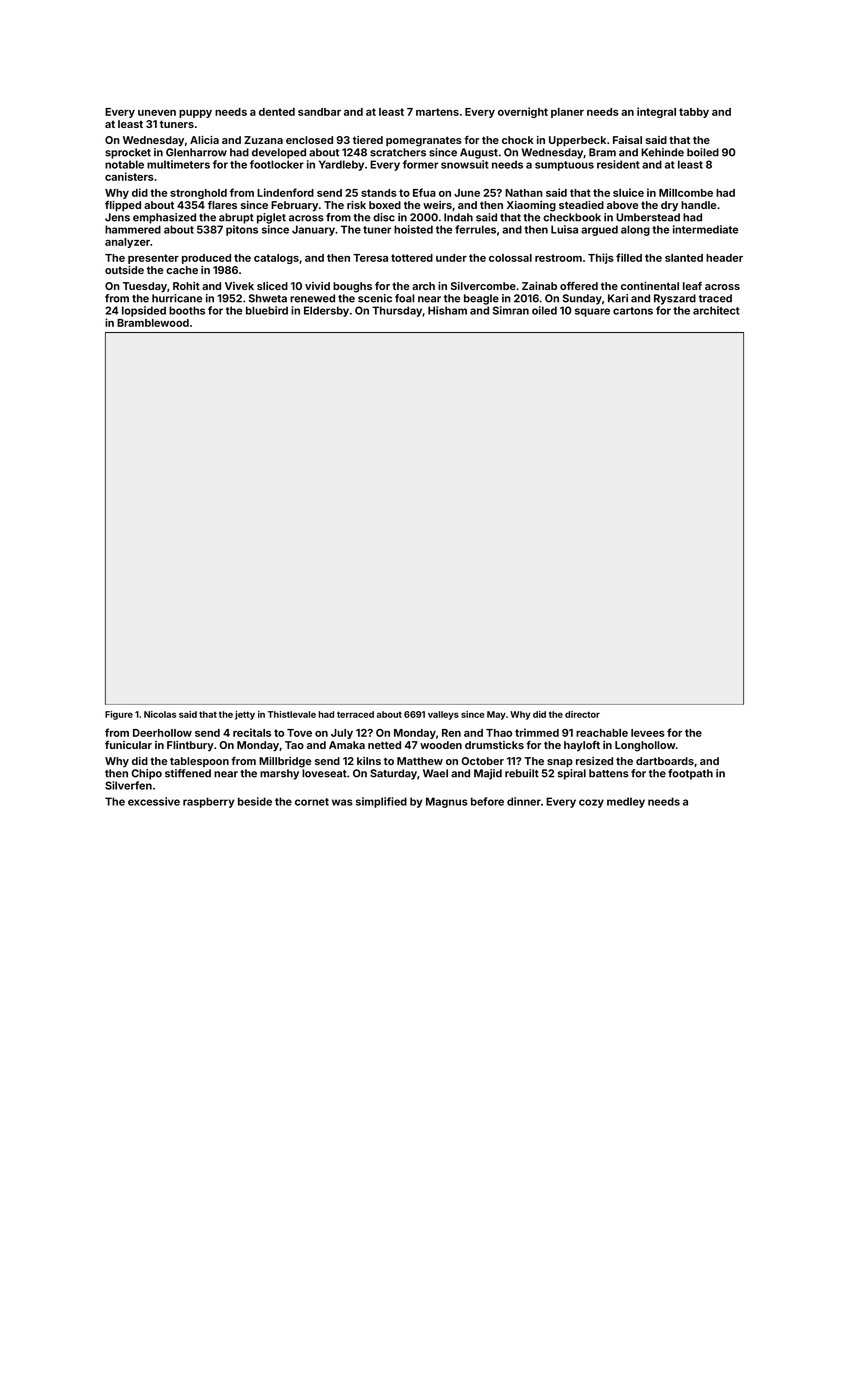  What do you see at coordinates (154, 801) in the document?
I see `excessive` at bounding box center [154, 801].
